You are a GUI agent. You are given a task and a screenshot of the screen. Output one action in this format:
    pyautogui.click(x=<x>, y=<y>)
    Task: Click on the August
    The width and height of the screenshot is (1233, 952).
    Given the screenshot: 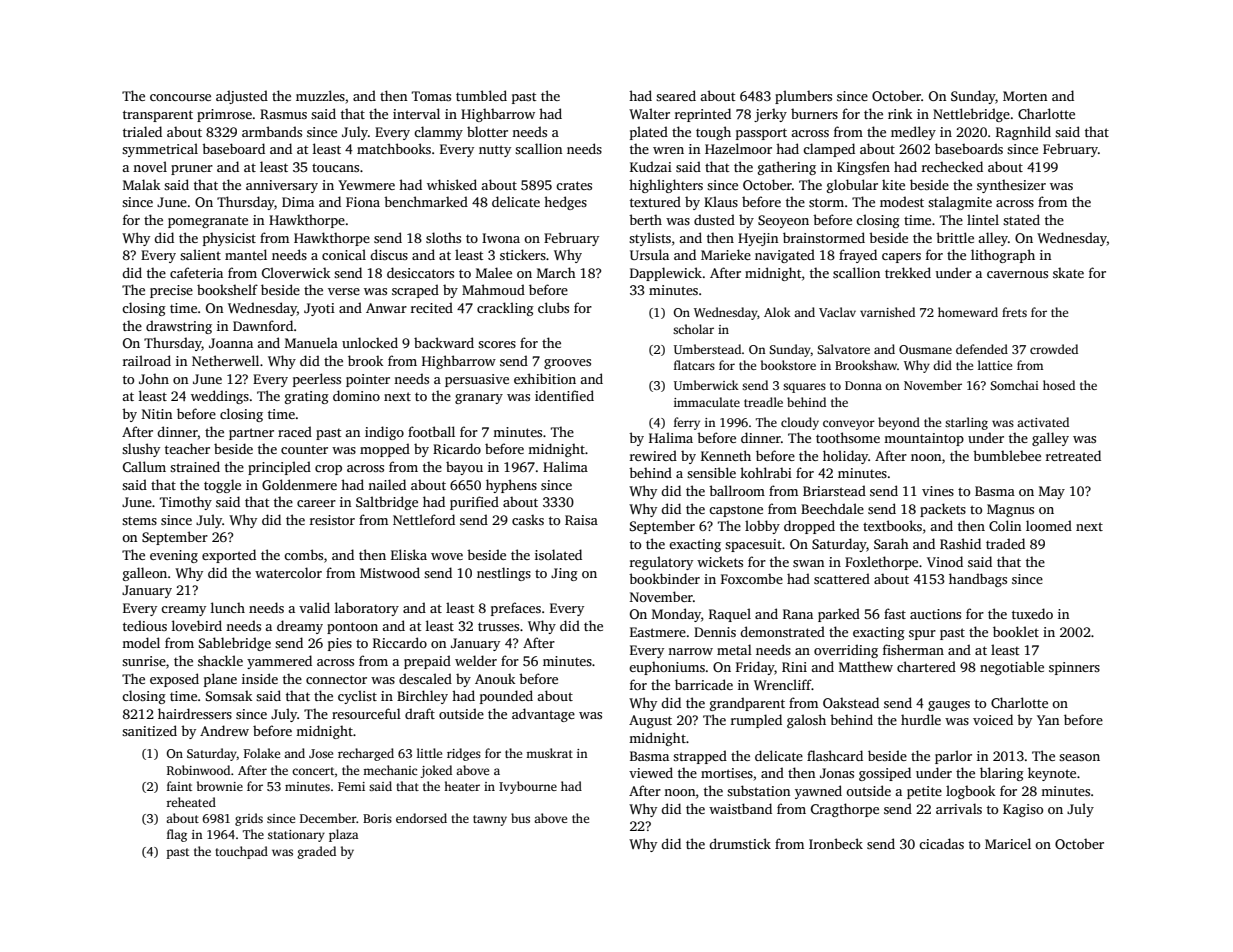 What is the action you would take?
    pyautogui.click(x=650, y=721)
